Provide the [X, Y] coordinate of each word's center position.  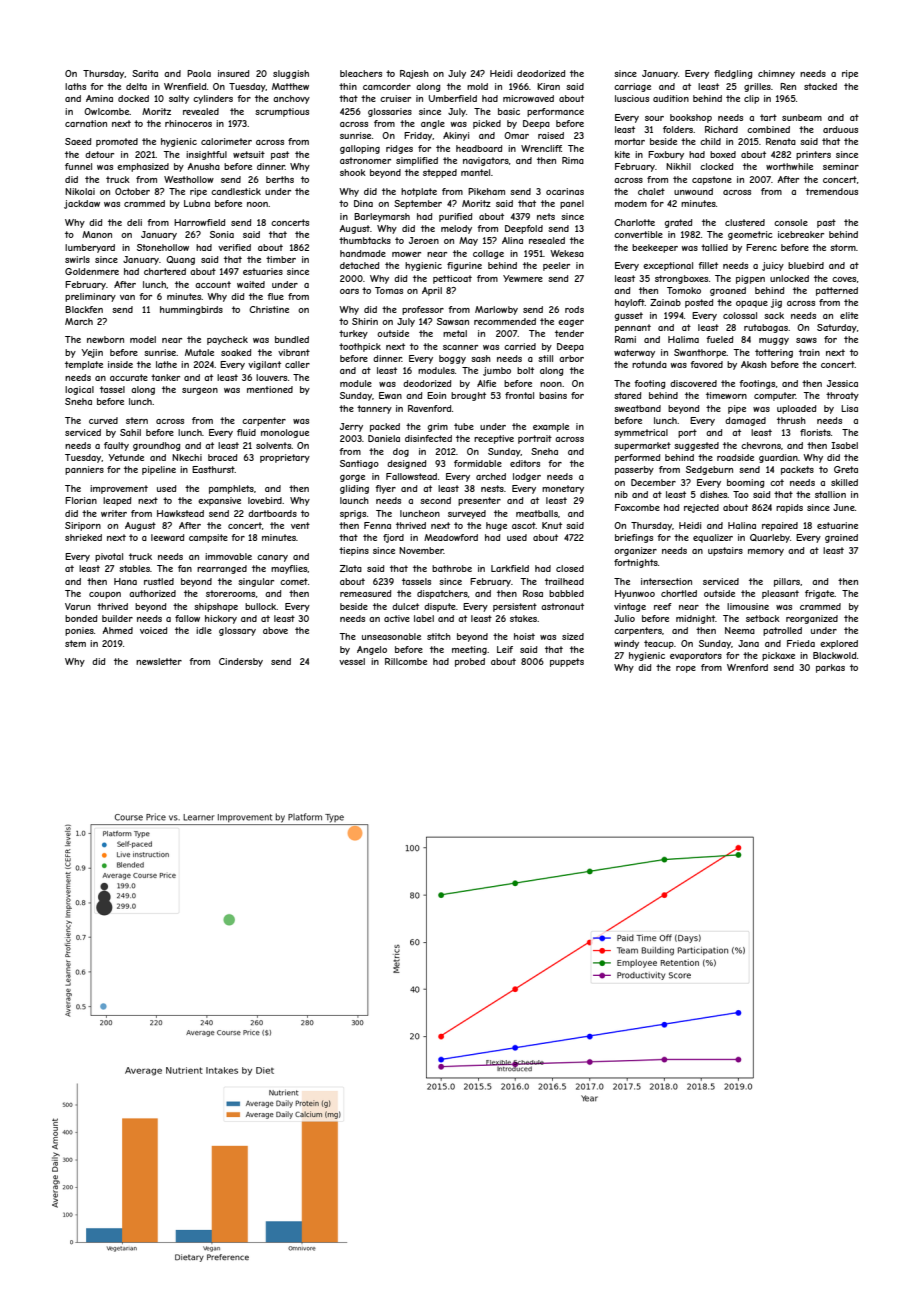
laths [75, 86]
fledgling [733, 74]
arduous [840, 129]
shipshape [216, 607]
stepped [440, 173]
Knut [552, 525]
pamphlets [231, 489]
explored [839, 644]
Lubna [197, 203]
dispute [440, 607]
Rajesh [414, 74]
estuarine [837, 525]
